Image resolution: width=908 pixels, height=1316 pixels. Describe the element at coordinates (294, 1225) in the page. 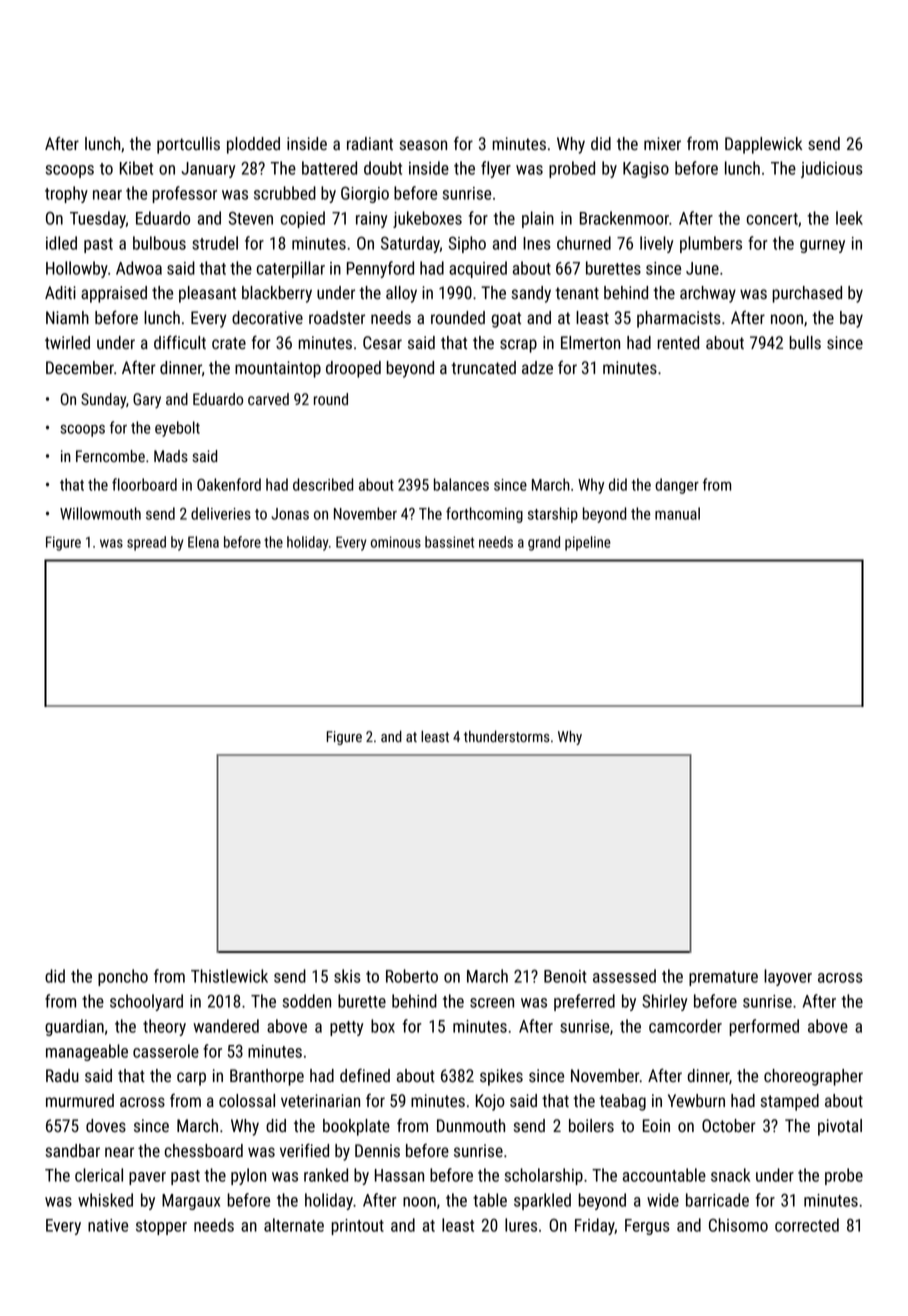

I see `alternate` at that location.
